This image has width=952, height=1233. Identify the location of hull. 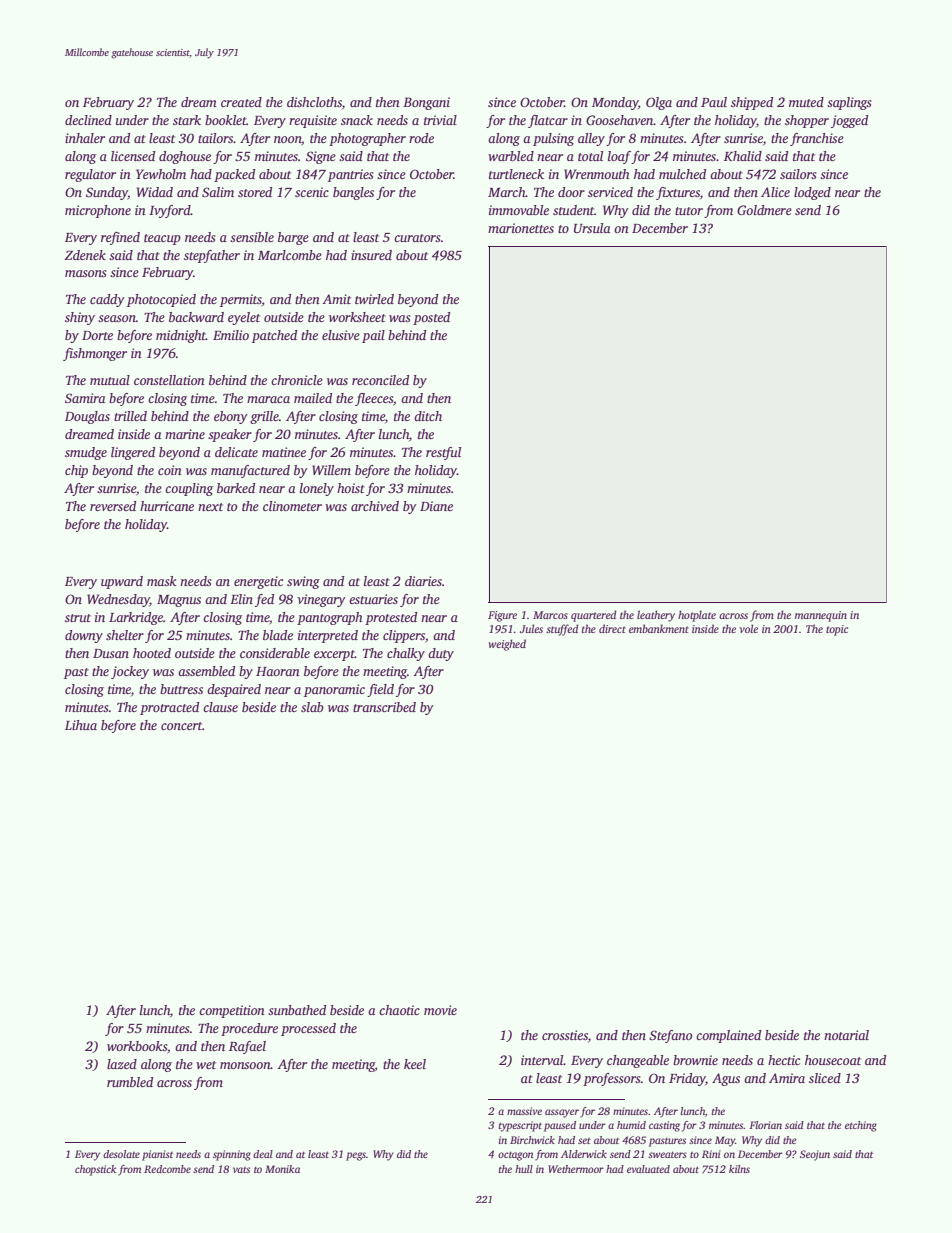
(524, 1169).
